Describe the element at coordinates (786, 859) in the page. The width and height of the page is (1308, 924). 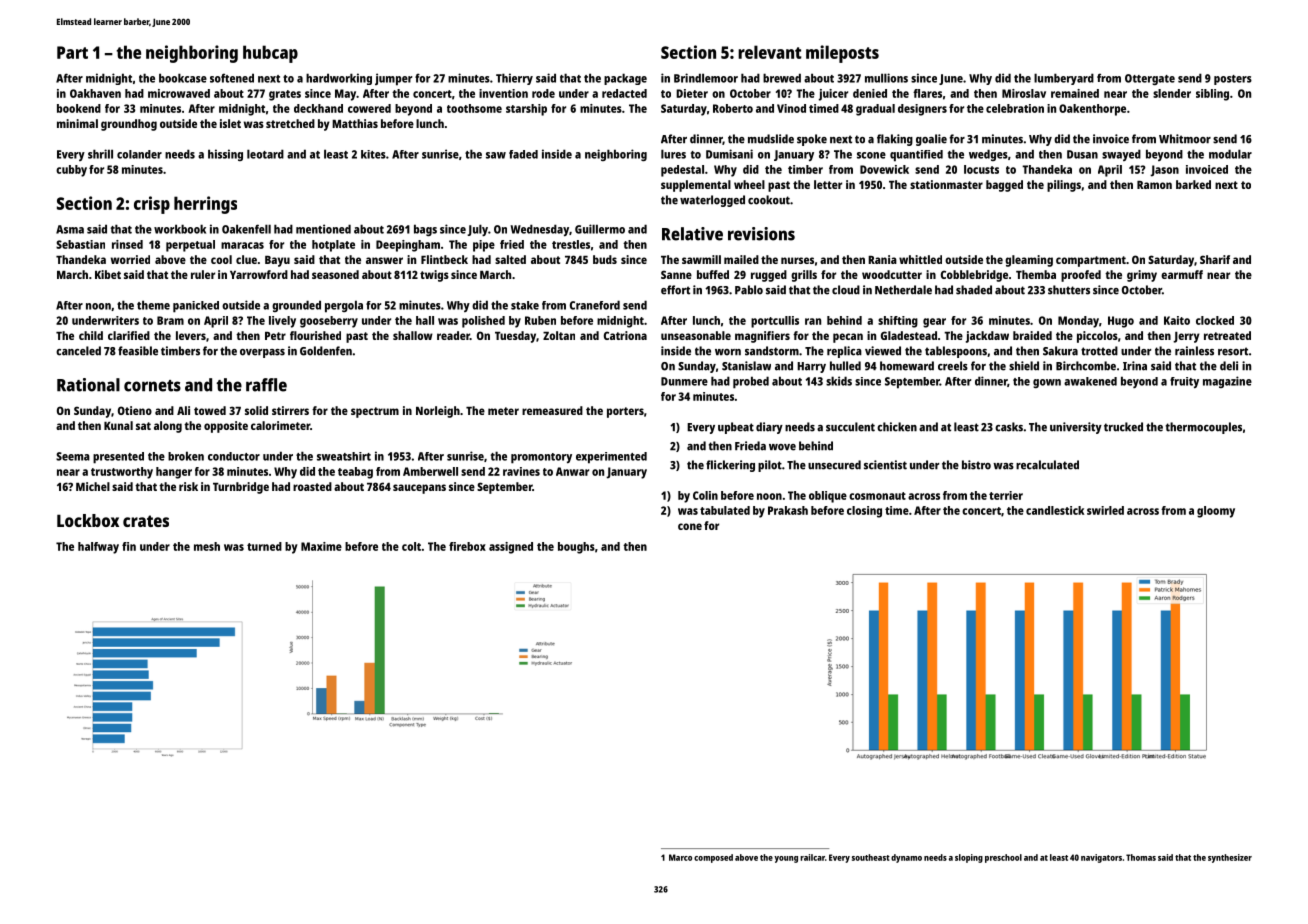
I see `young` at that location.
